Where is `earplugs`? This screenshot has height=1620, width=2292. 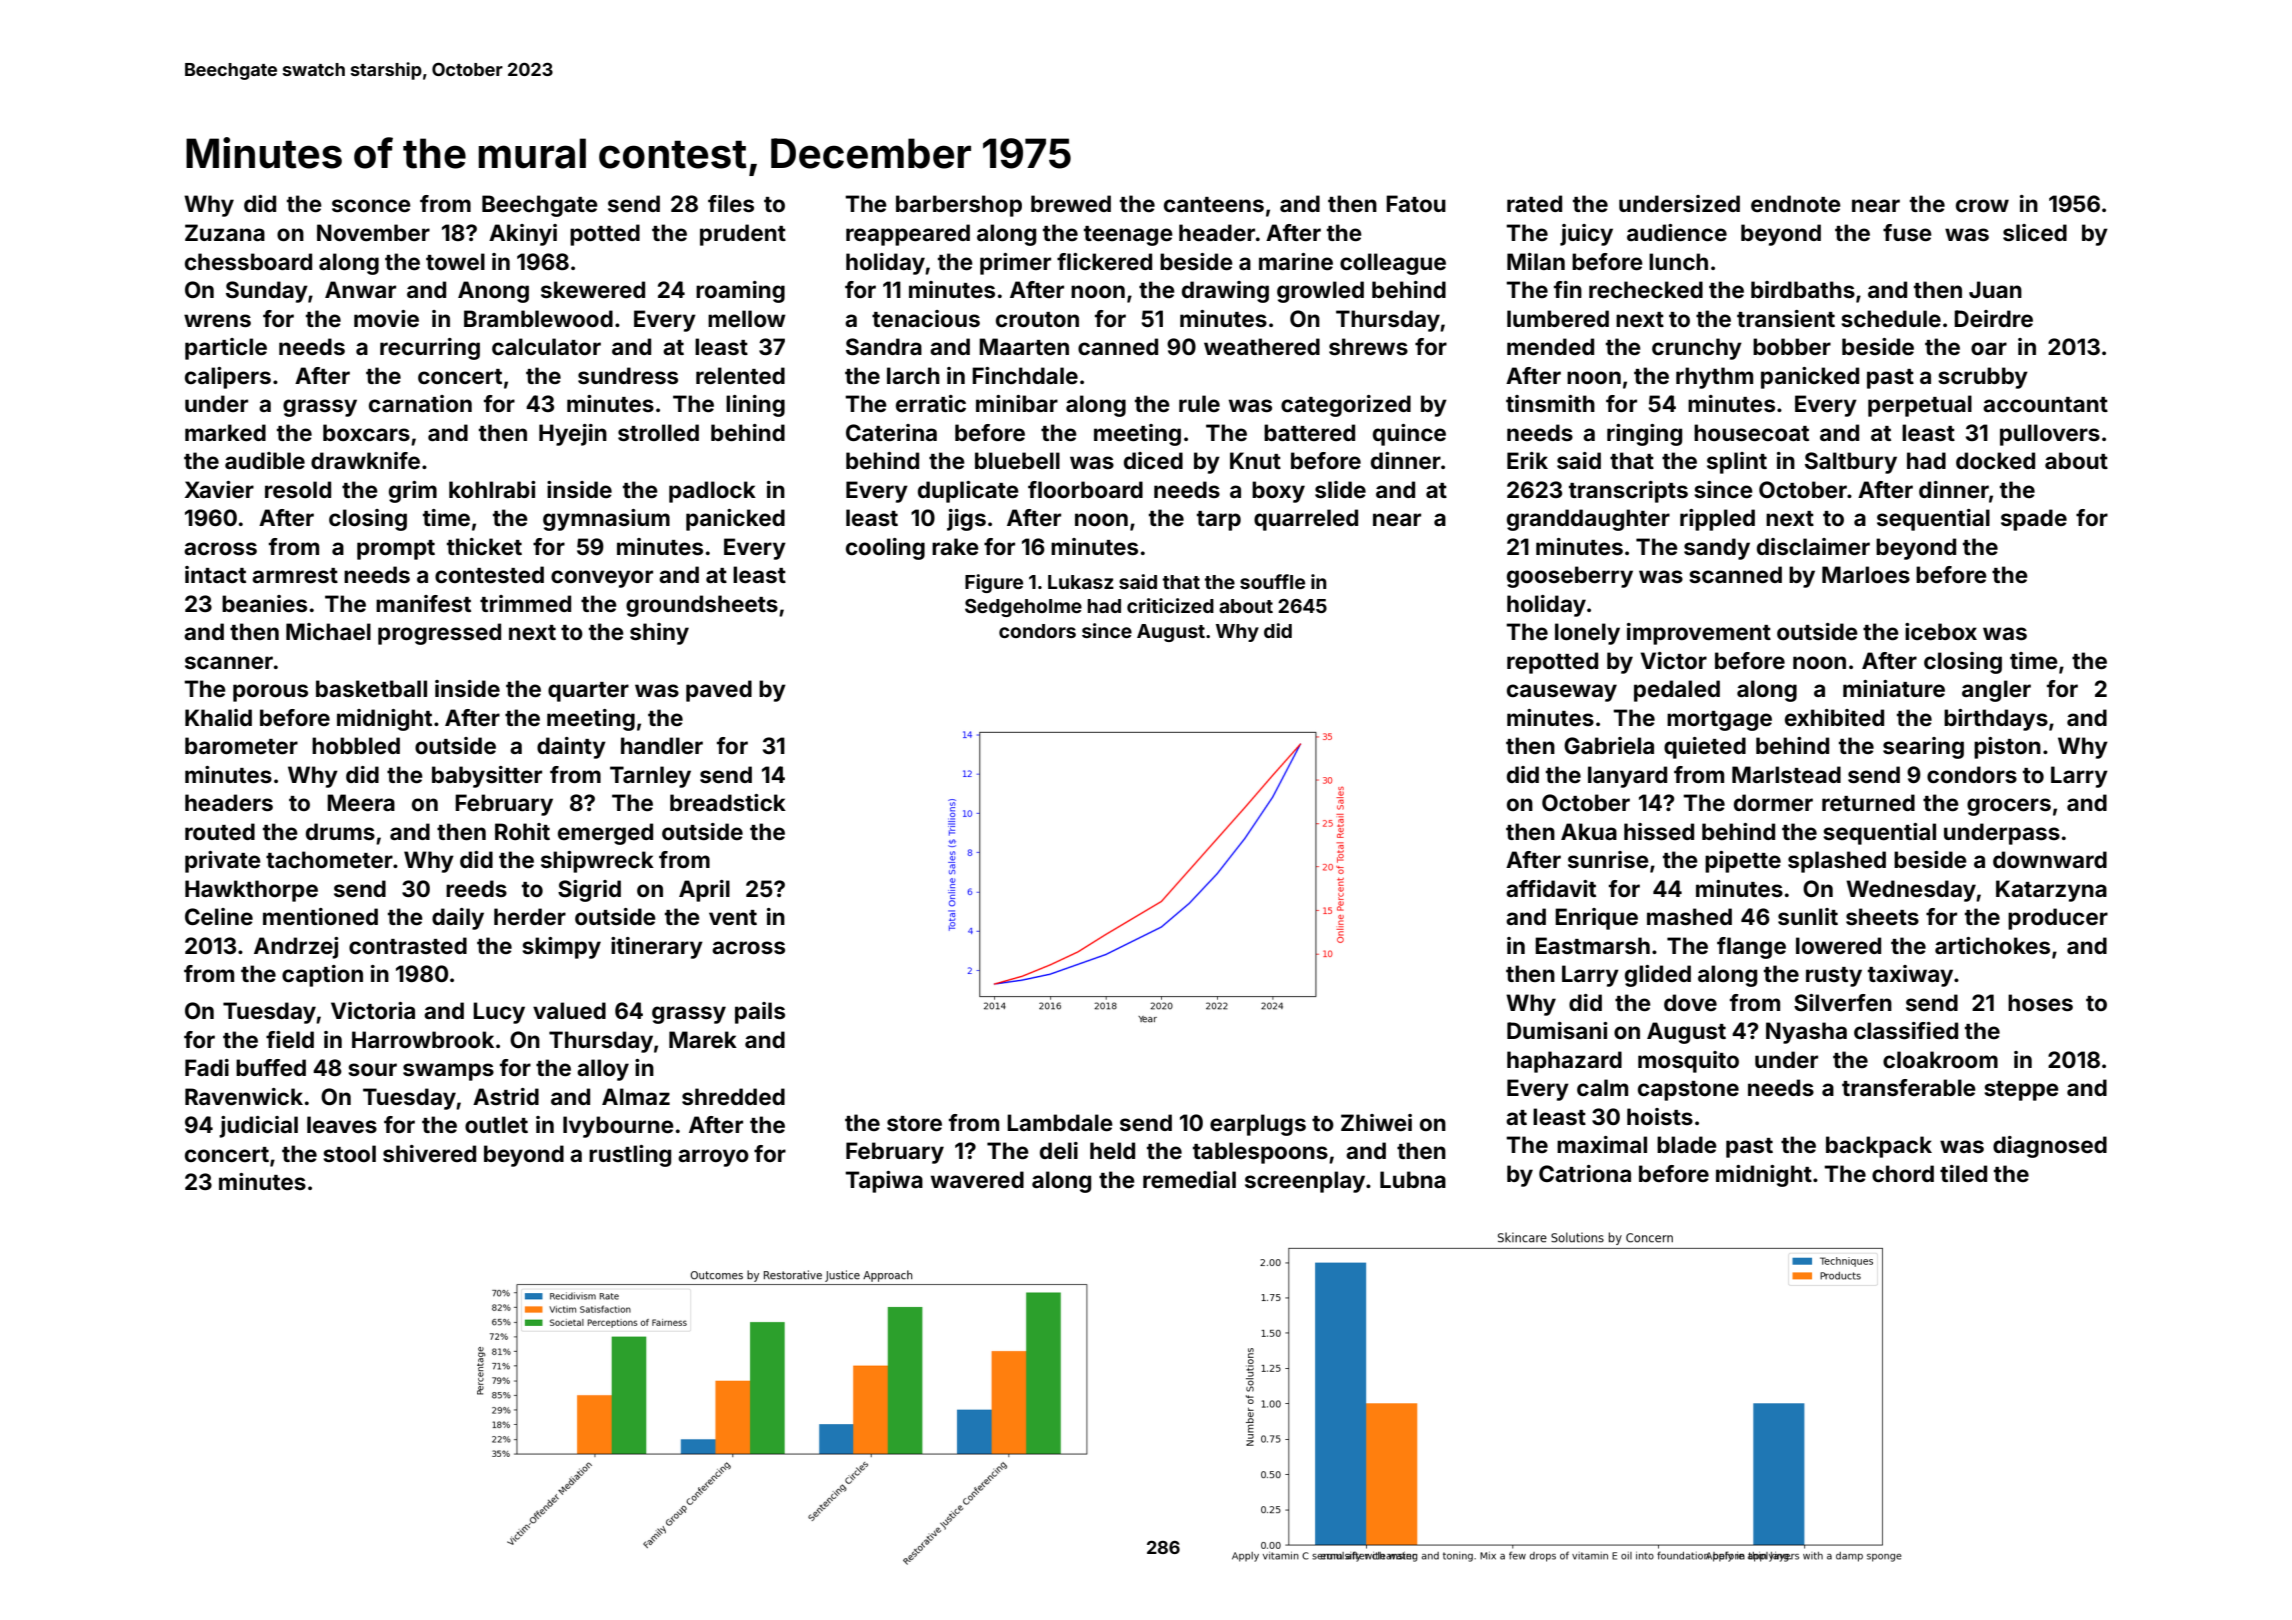 earplugs is located at coordinates (1258, 1125).
